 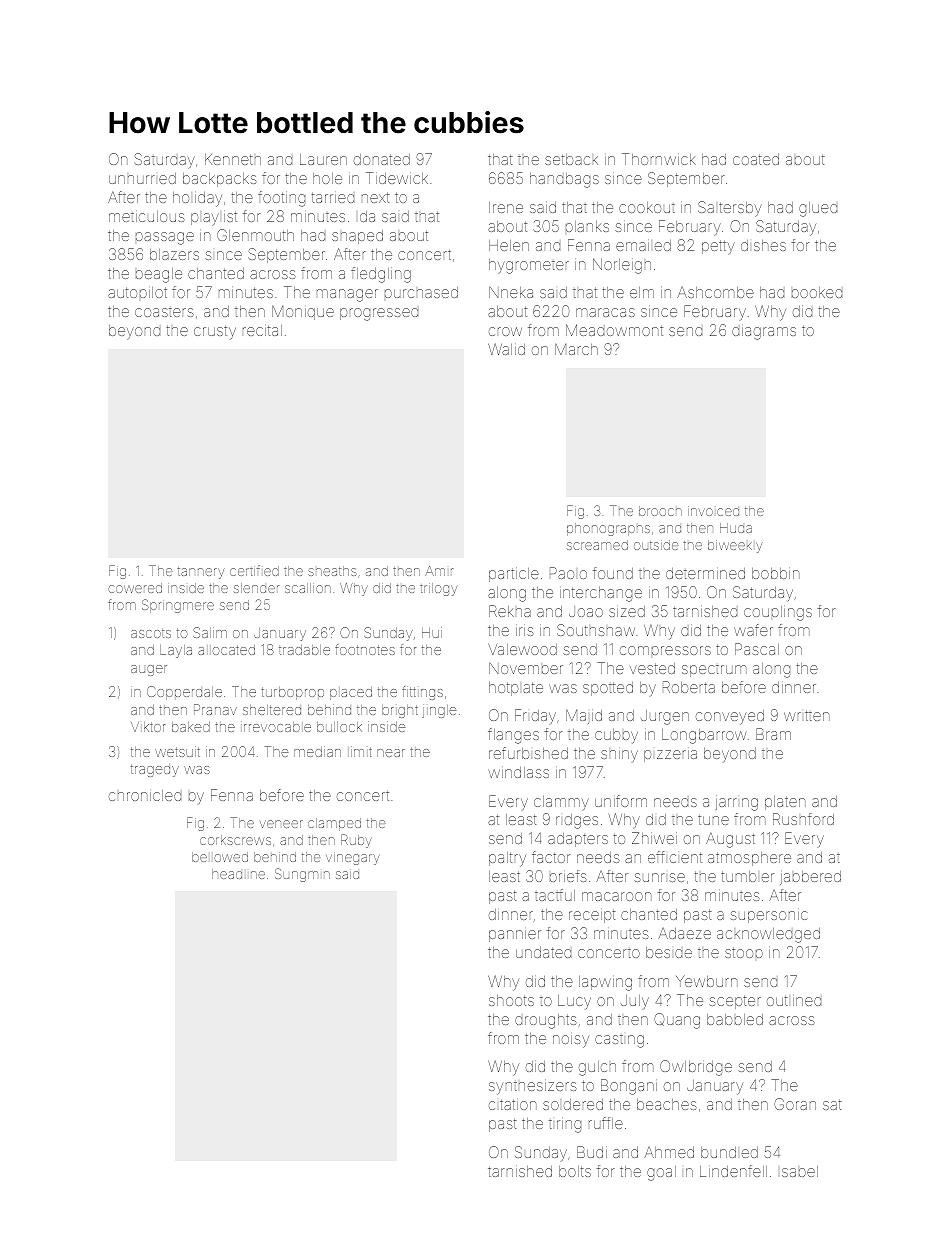 I want to click on bolts, so click(x=575, y=1171).
